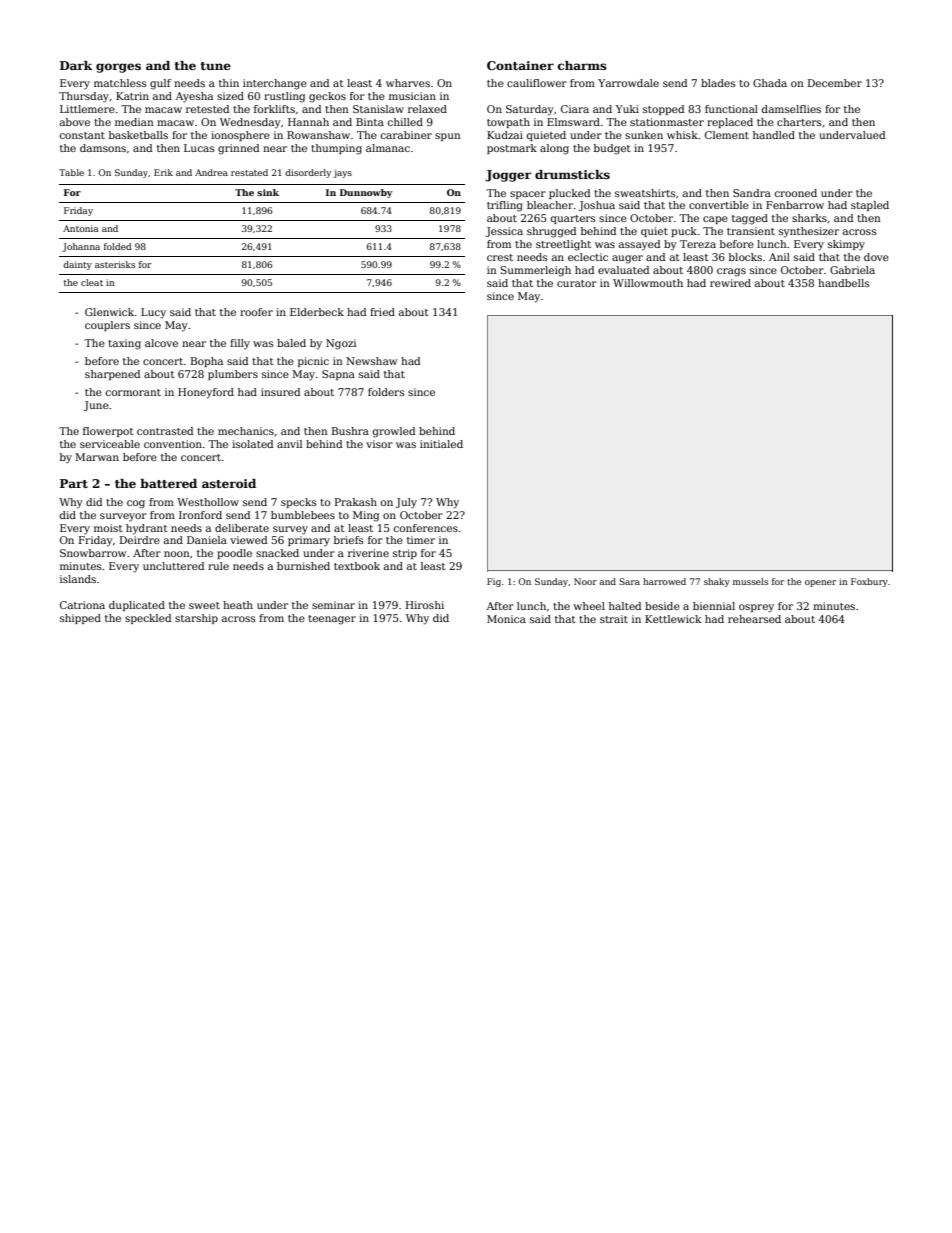 This screenshot has height=1233, width=952. What do you see at coordinates (80, 619) in the screenshot?
I see `shipped` at bounding box center [80, 619].
